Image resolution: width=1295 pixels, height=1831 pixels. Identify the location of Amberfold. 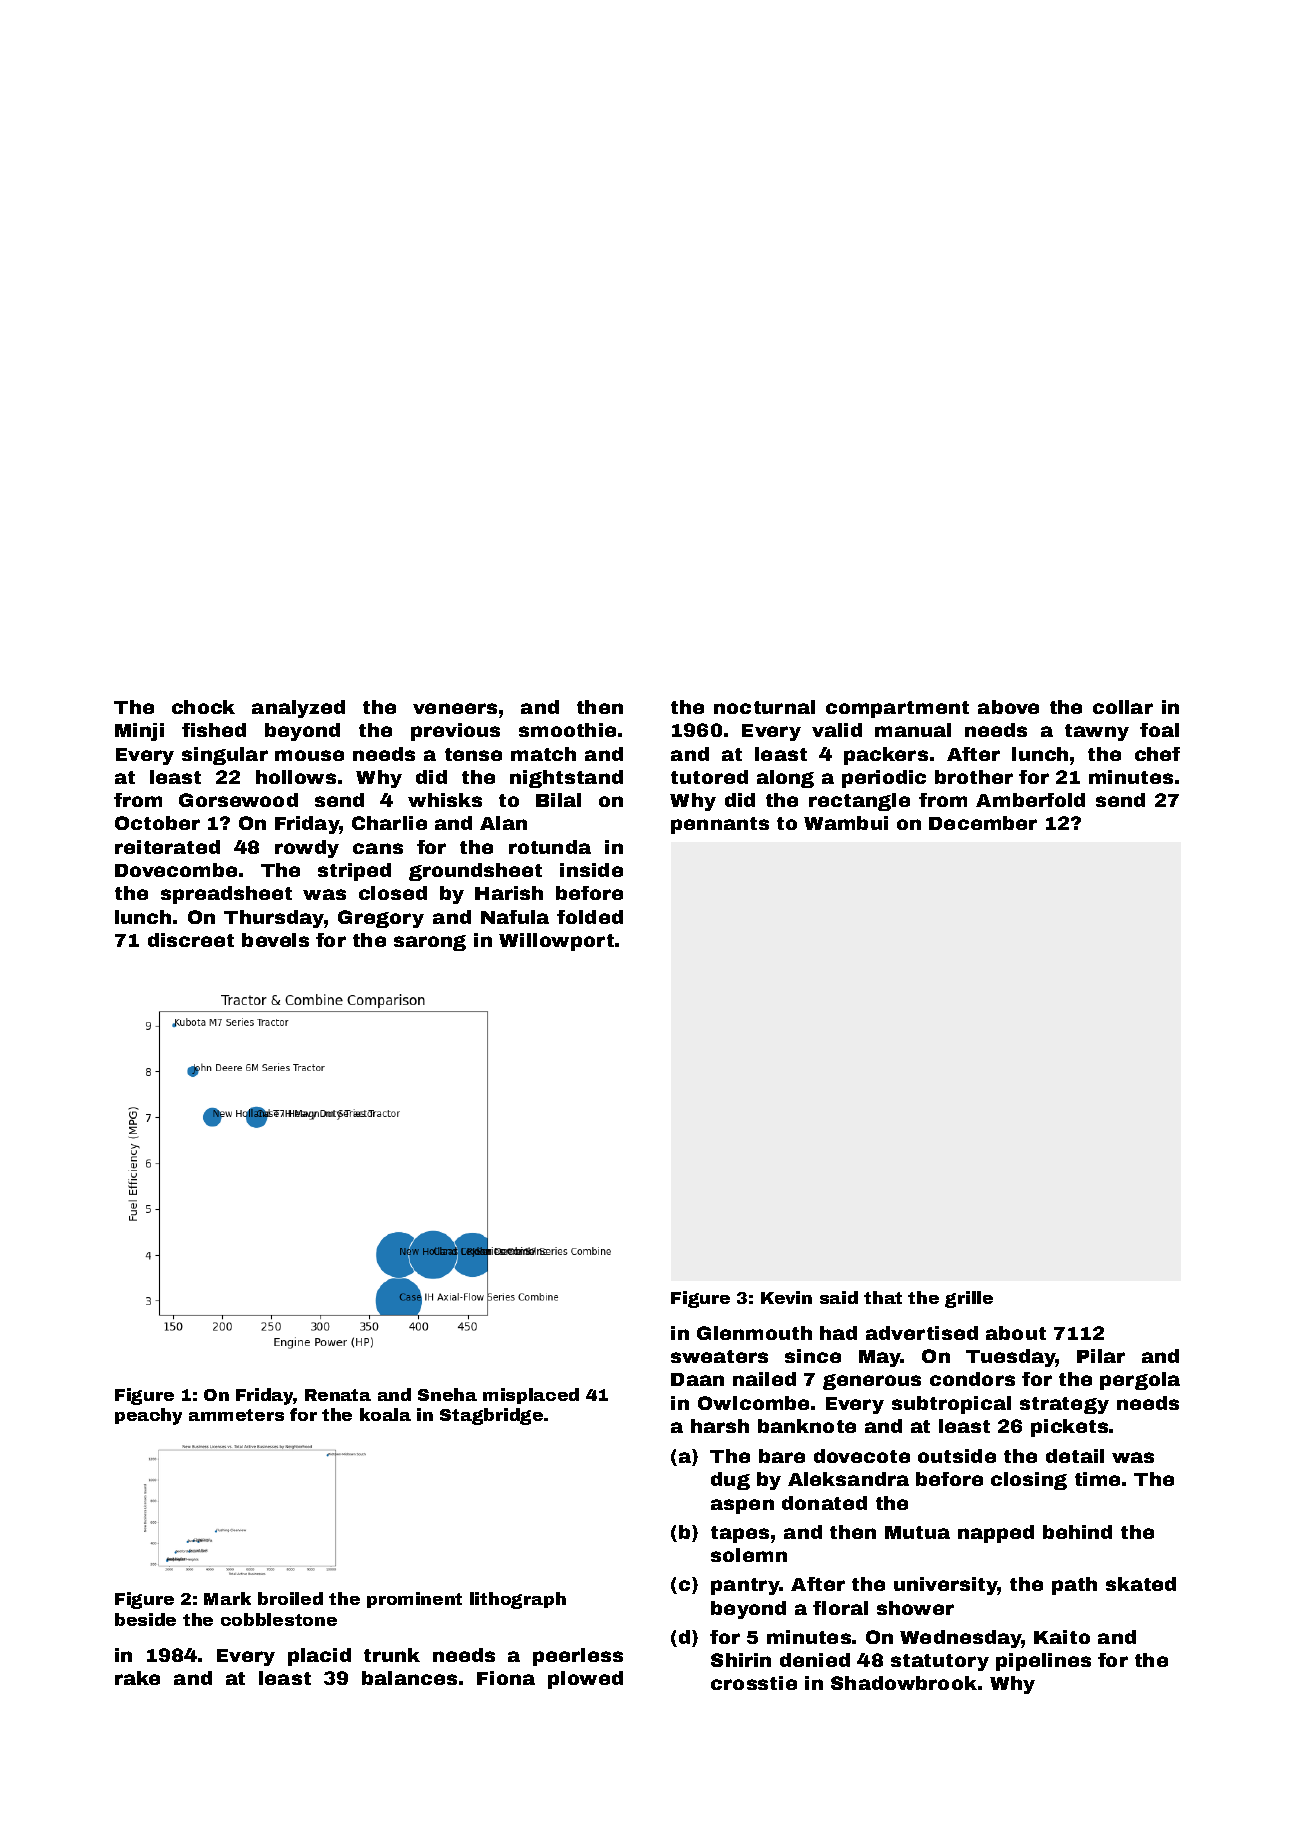
(1030, 800).
